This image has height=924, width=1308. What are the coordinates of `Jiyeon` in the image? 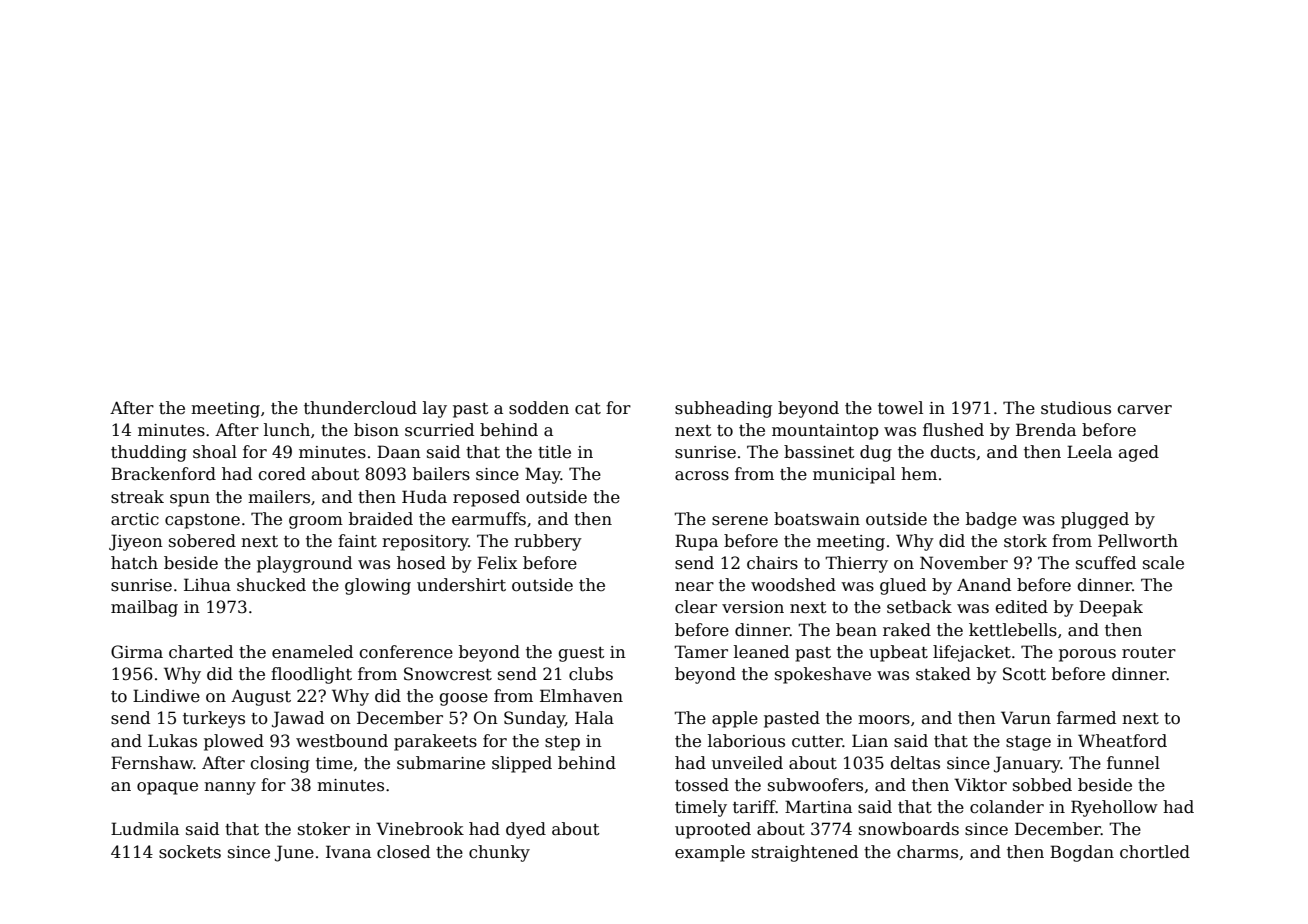 It's located at (136, 542).
